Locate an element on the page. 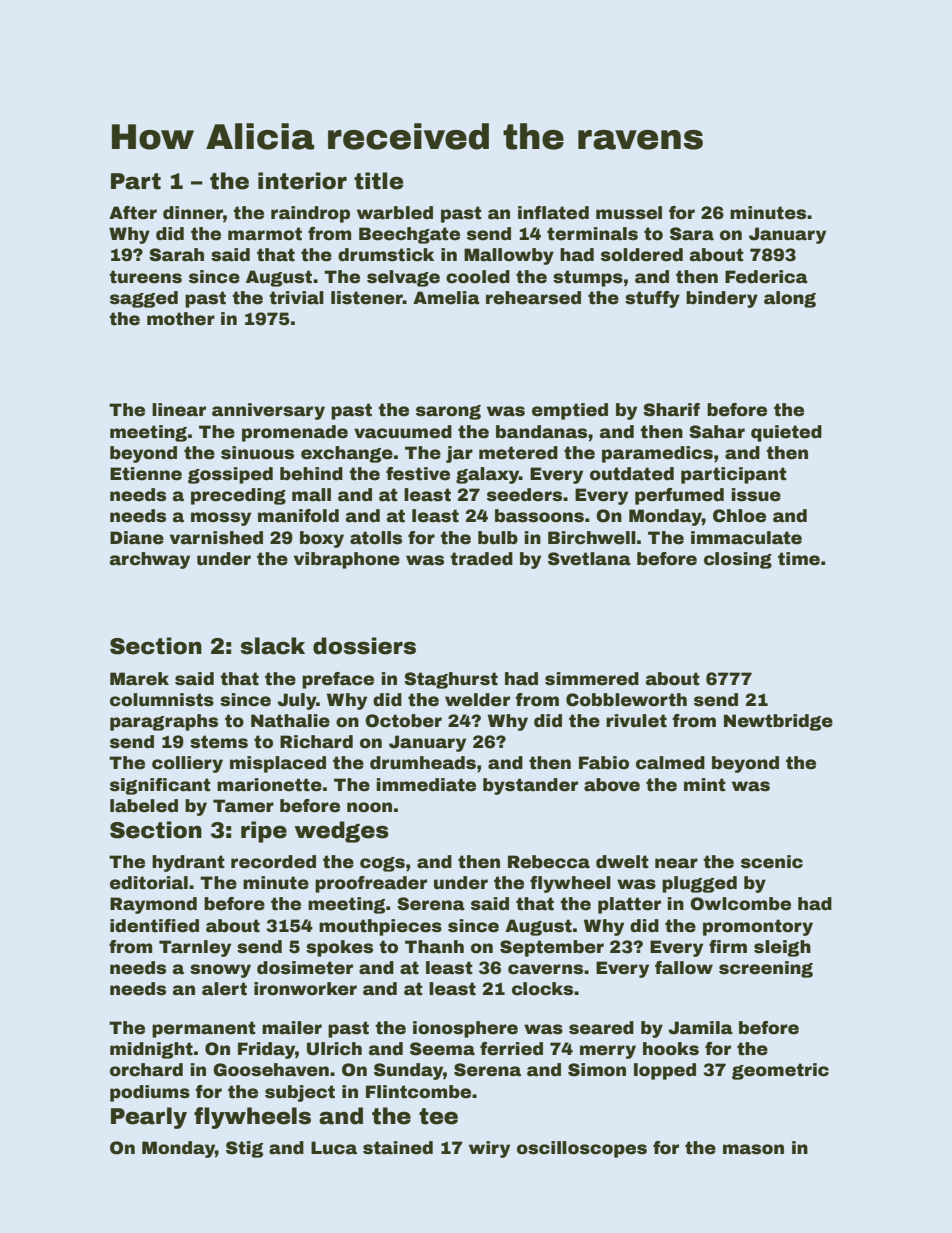 This page has height=1233, width=952. interior is located at coordinates (302, 181).
